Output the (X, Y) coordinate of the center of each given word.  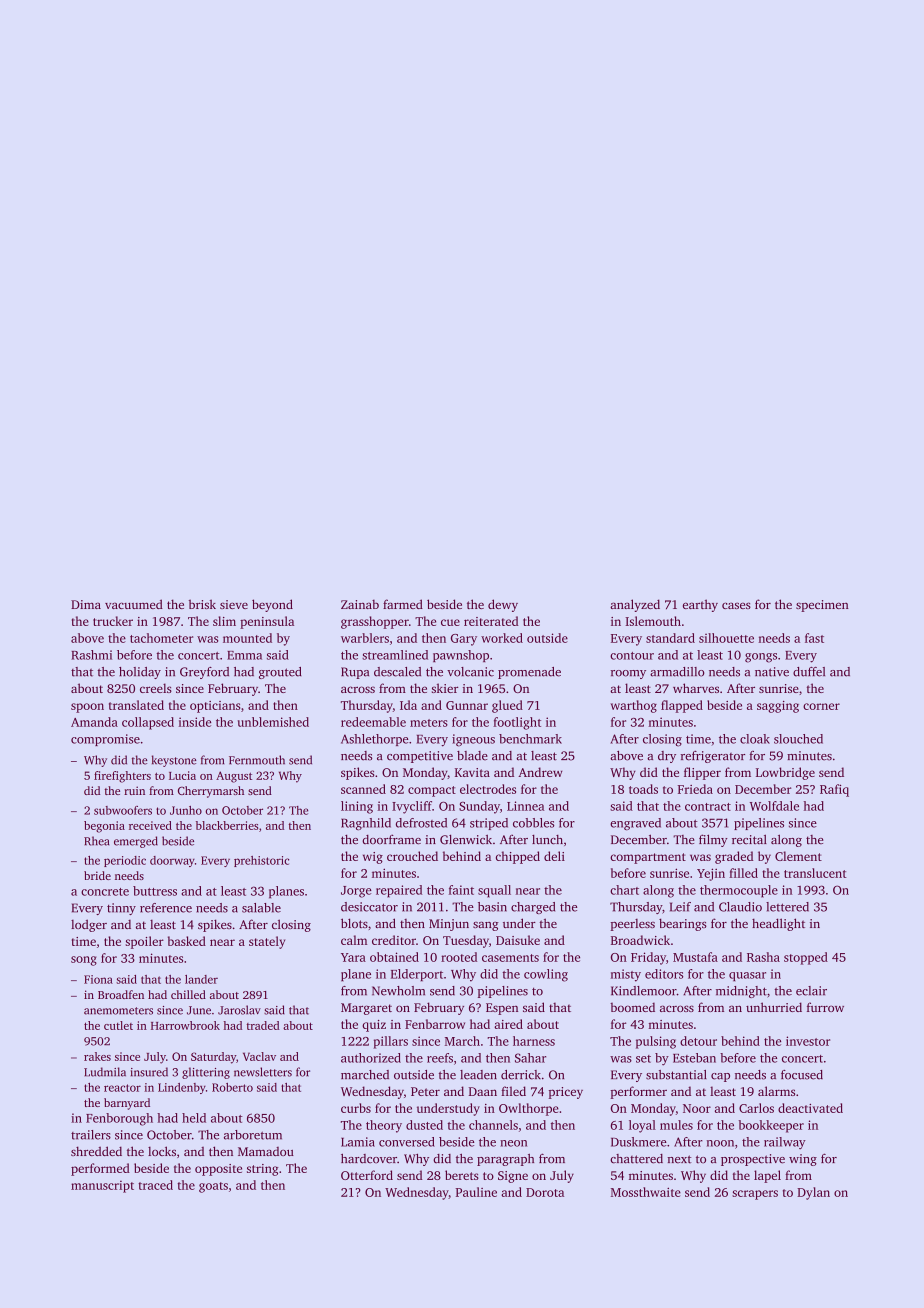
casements (510, 958)
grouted (280, 673)
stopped (806, 958)
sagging (778, 707)
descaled (397, 672)
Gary (464, 640)
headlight (778, 924)
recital (749, 839)
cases (736, 605)
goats (213, 1187)
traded (263, 1025)
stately (267, 942)
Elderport (417, 975)
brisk (202, 604)
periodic (125, 861)
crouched (412, 856)
